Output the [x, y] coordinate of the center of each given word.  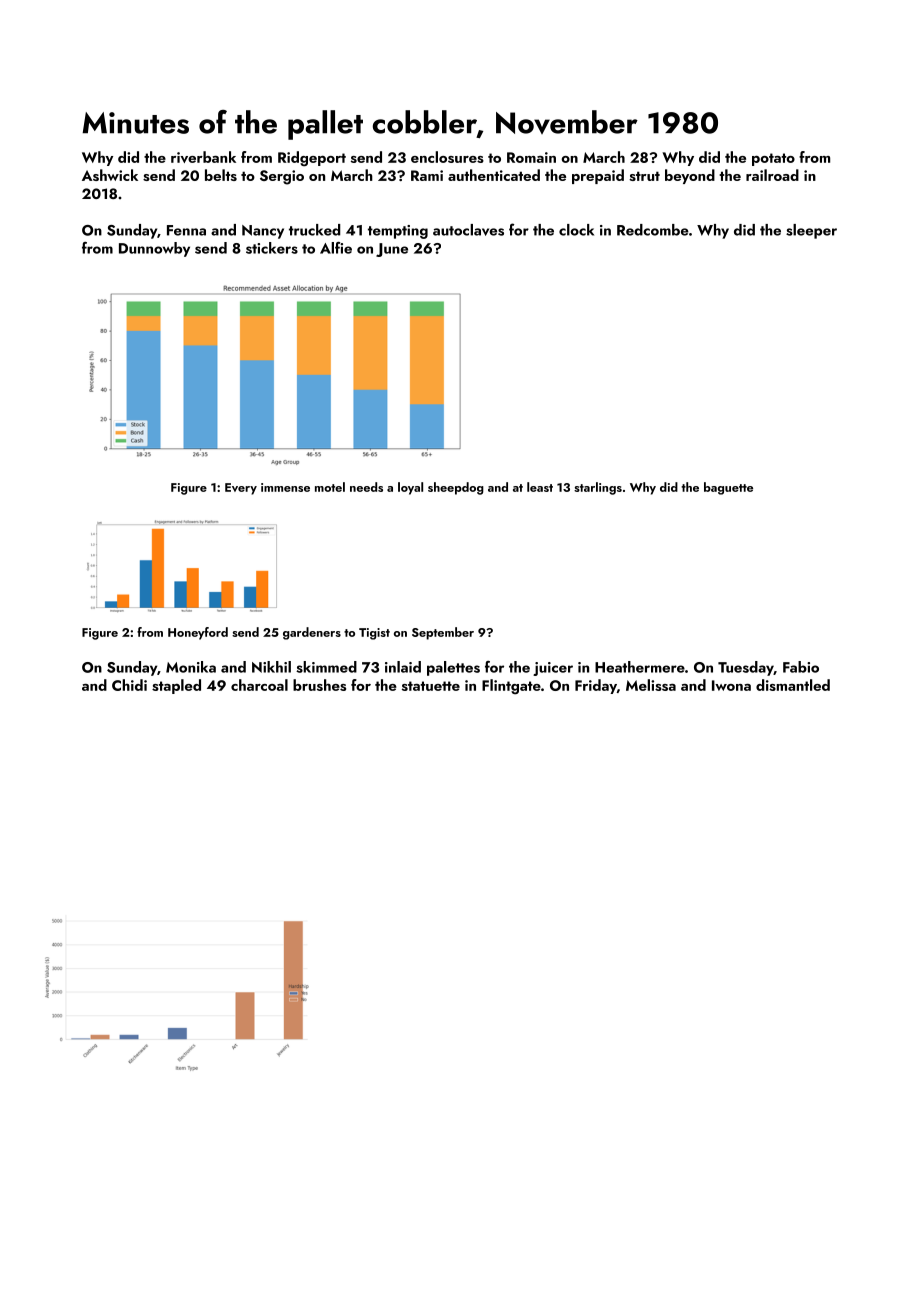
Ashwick [110, 175]
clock [576, 230]
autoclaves [468, 230]
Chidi [129, 685]
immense [285, 487]
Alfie [336, 248]
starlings [598, 488]
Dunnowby [154, 249]
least [540, 487]
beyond [690, 176]
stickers [272, 248]
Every [241, 489]
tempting [398, 232]
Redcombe [653, 230]
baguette [728, 488]
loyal [410, 488]
